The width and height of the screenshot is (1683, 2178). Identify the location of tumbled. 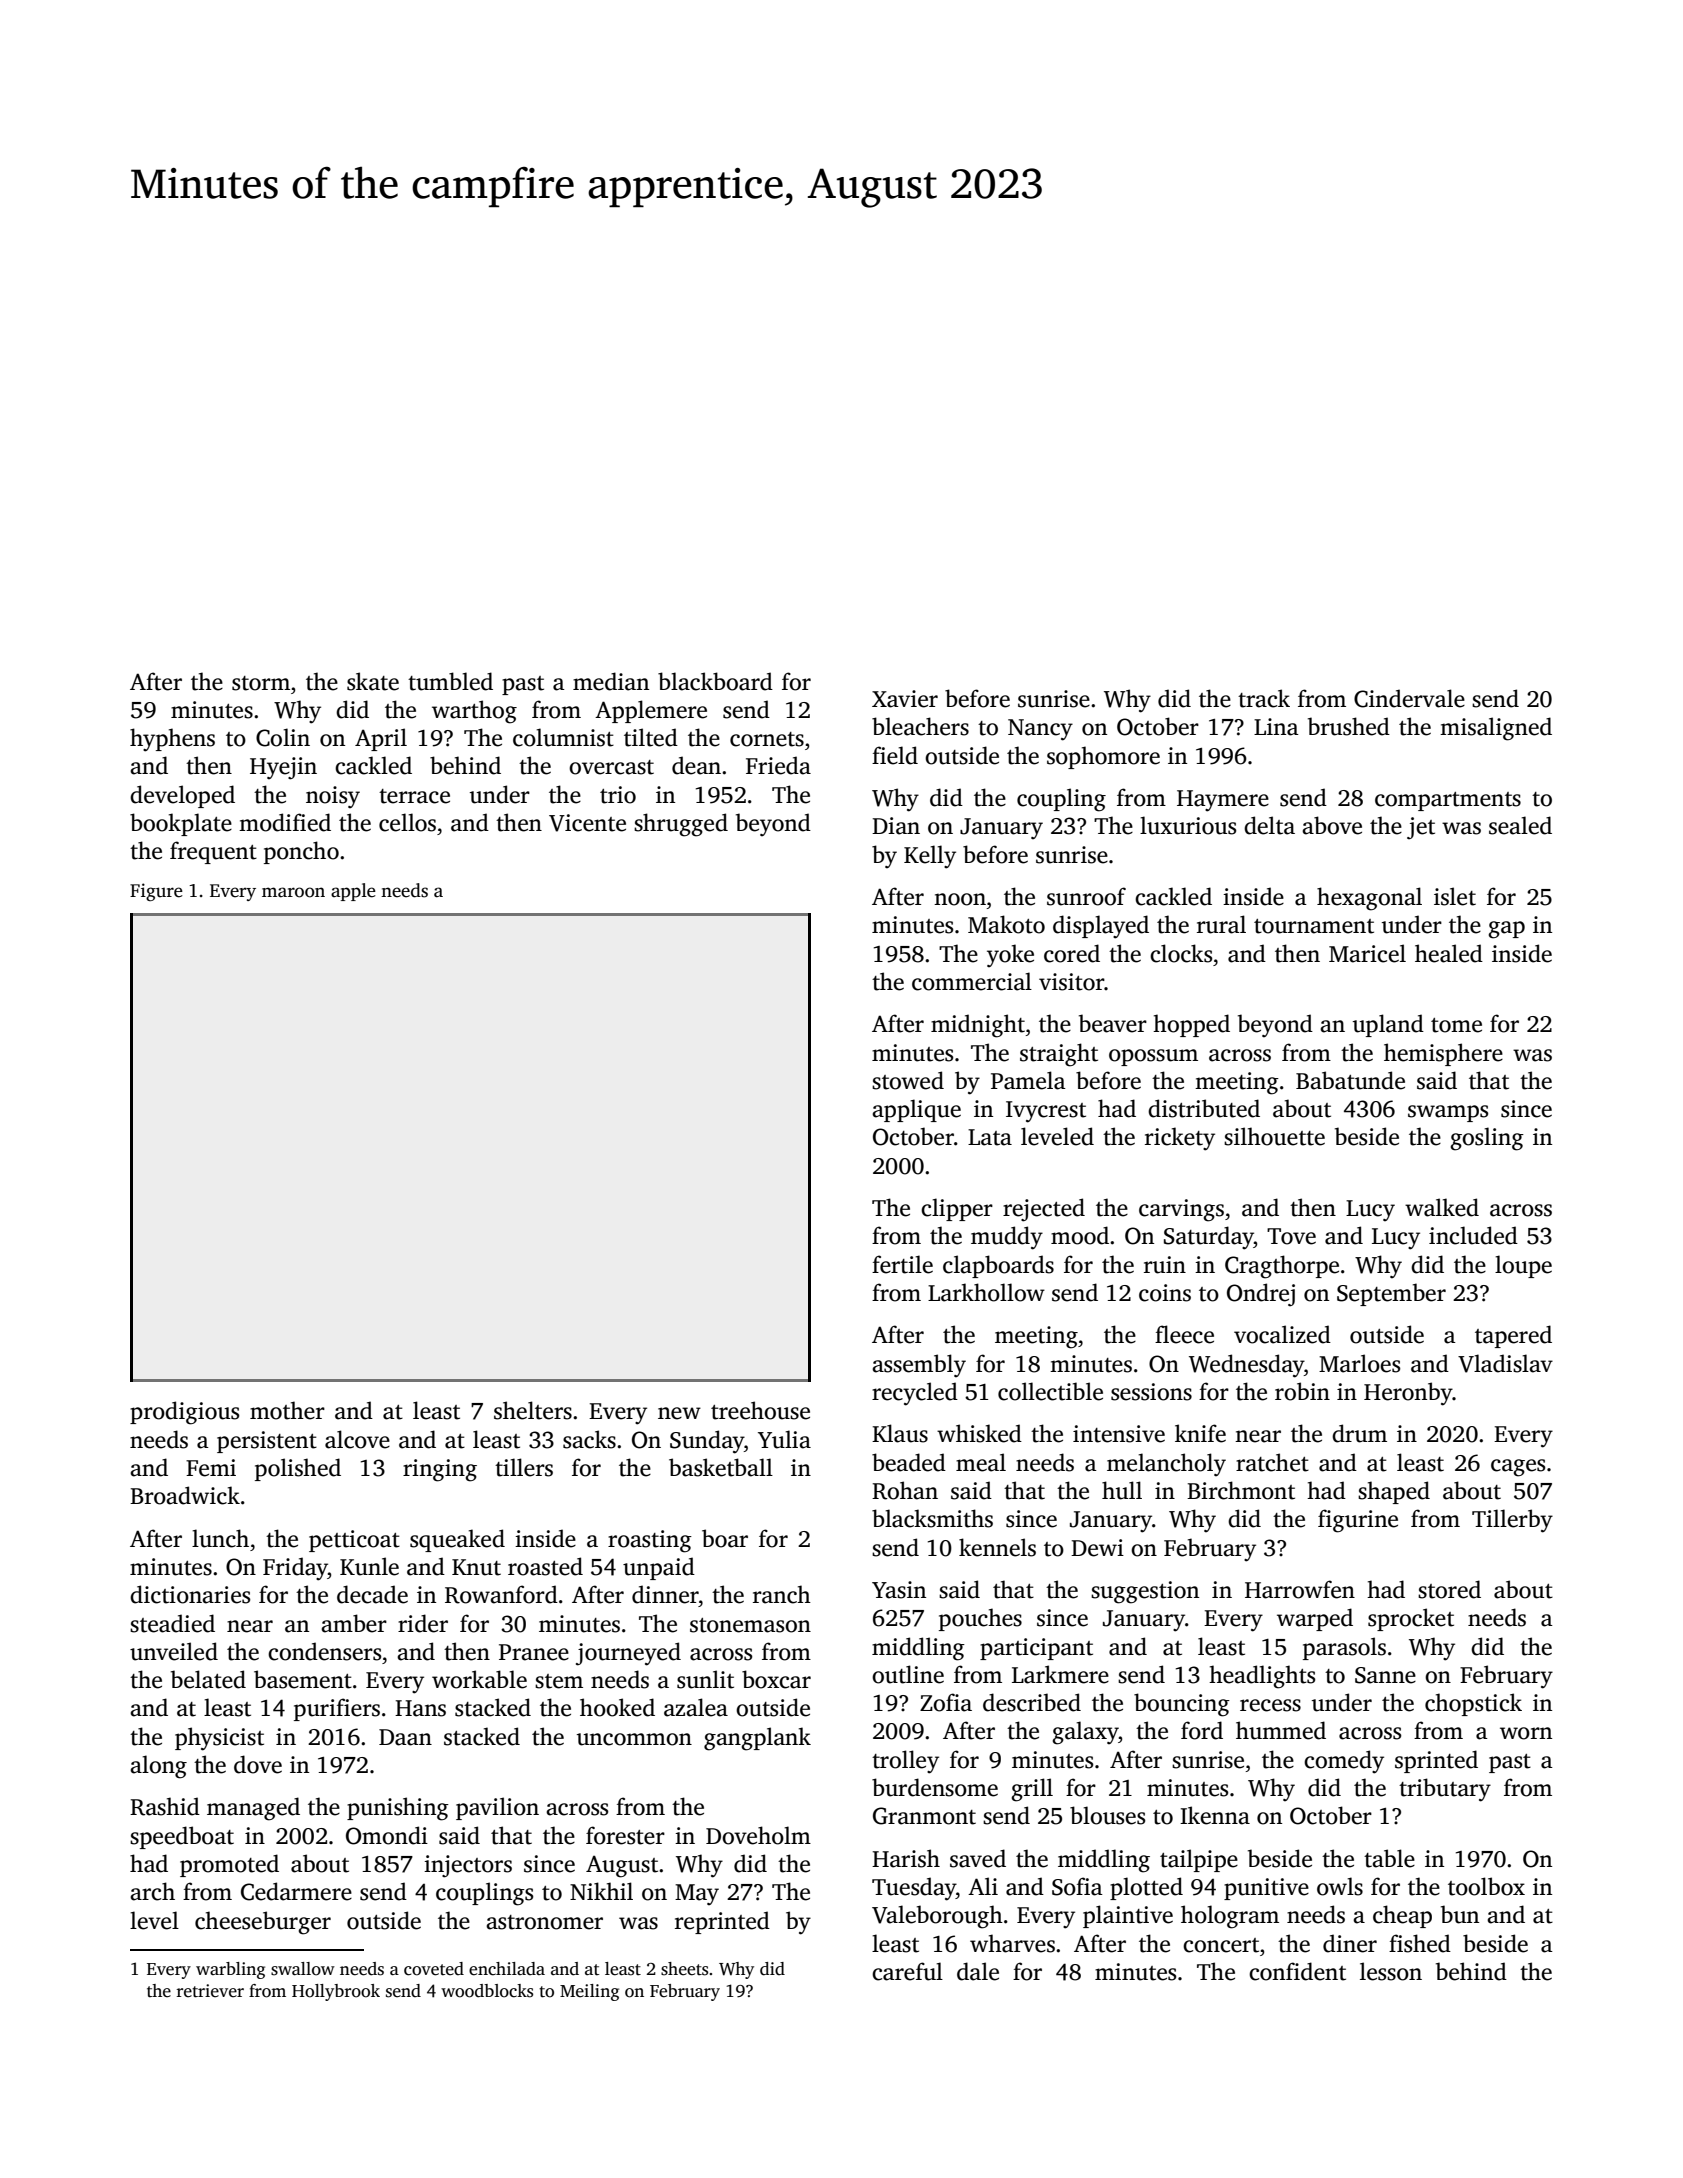
(450, 681).
